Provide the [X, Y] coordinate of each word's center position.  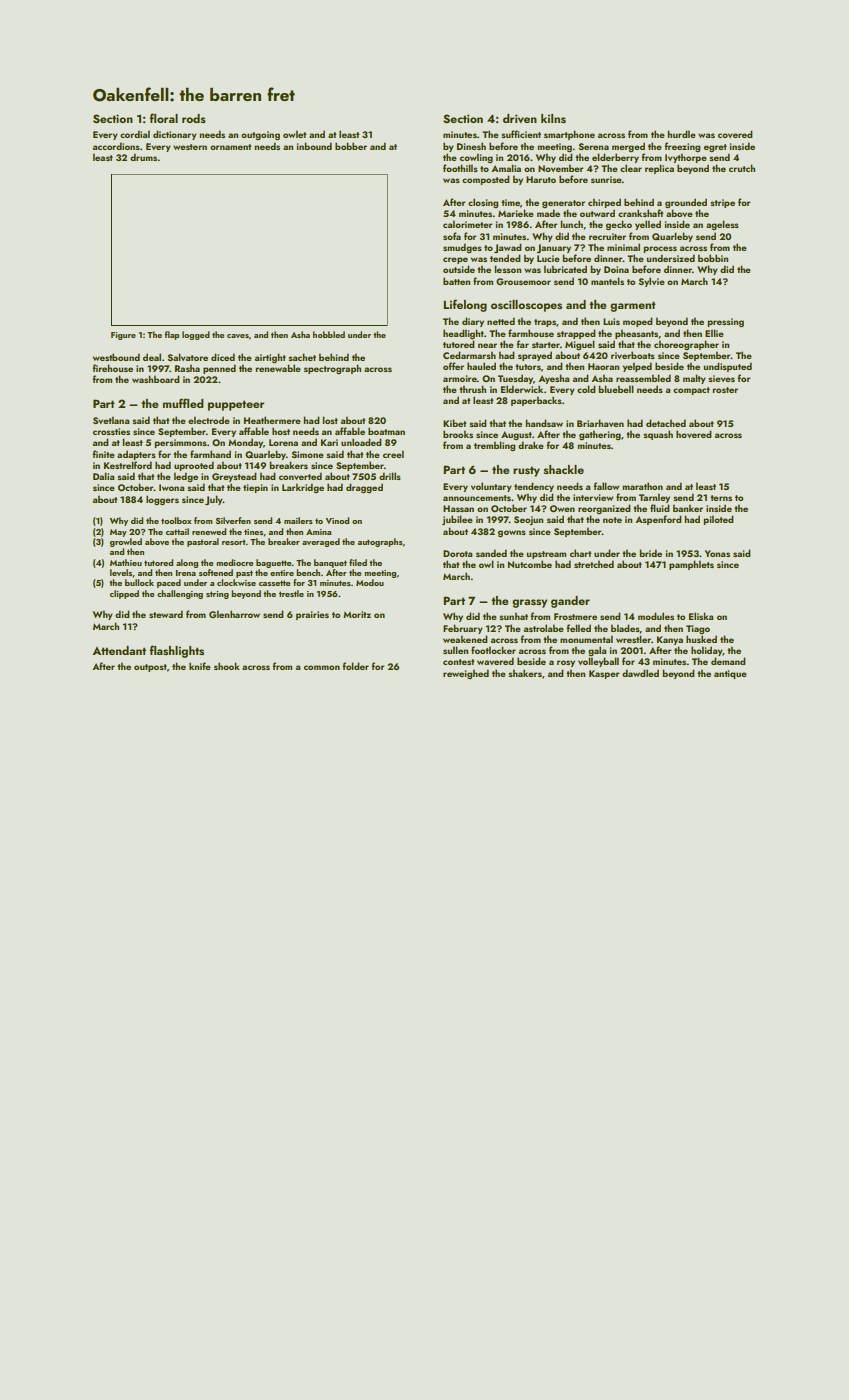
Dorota [457, 553]
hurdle [681, 134]
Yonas [717, 553]
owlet [294, 134]
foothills [460, 168]
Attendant [119, 650]
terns [721, 498]
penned [219, 369]
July [214, 500]
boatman [386, 431]
